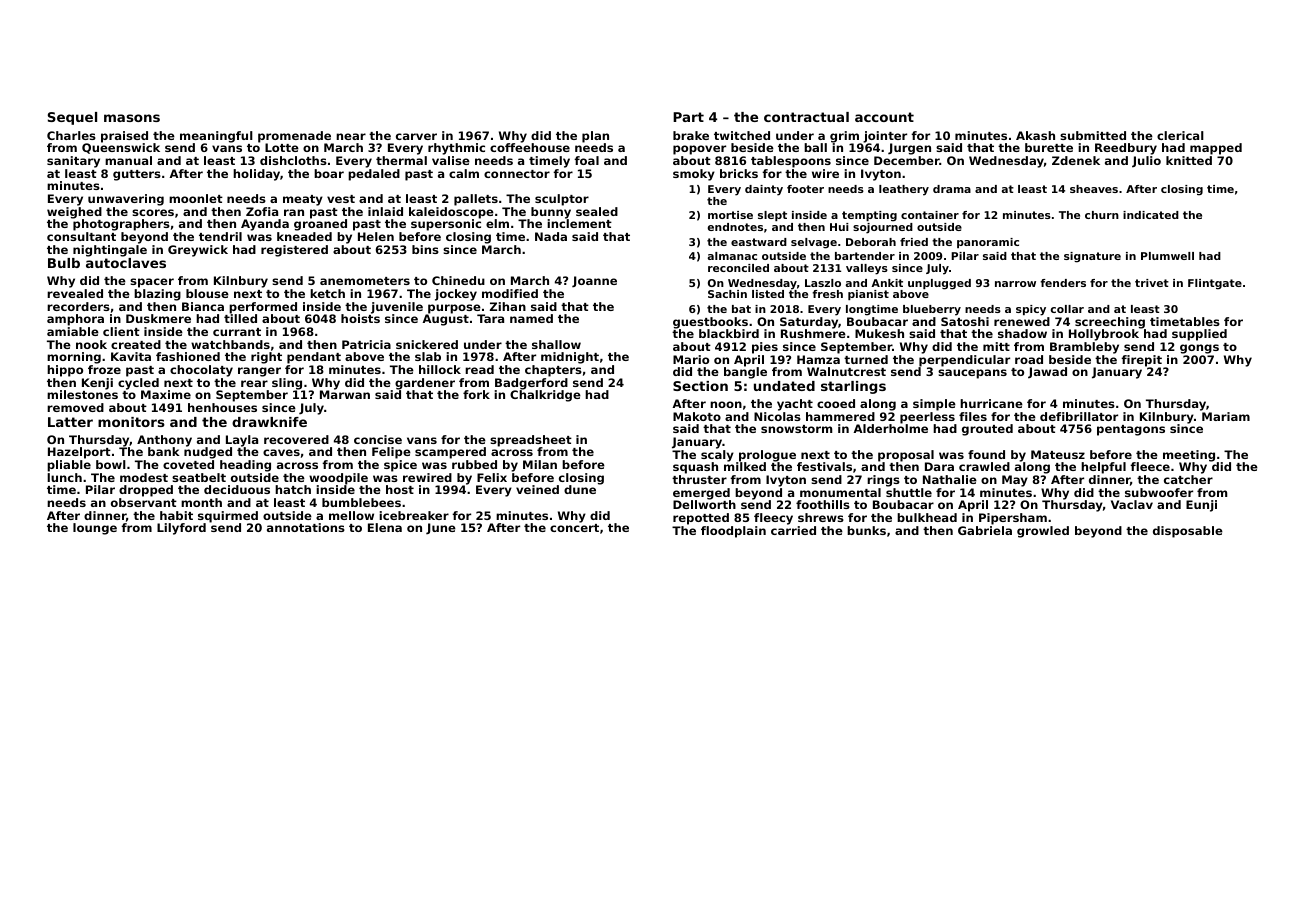 The width and height of the screenshot is (1308, 924). I want to click on masons, so click(132, 118).
